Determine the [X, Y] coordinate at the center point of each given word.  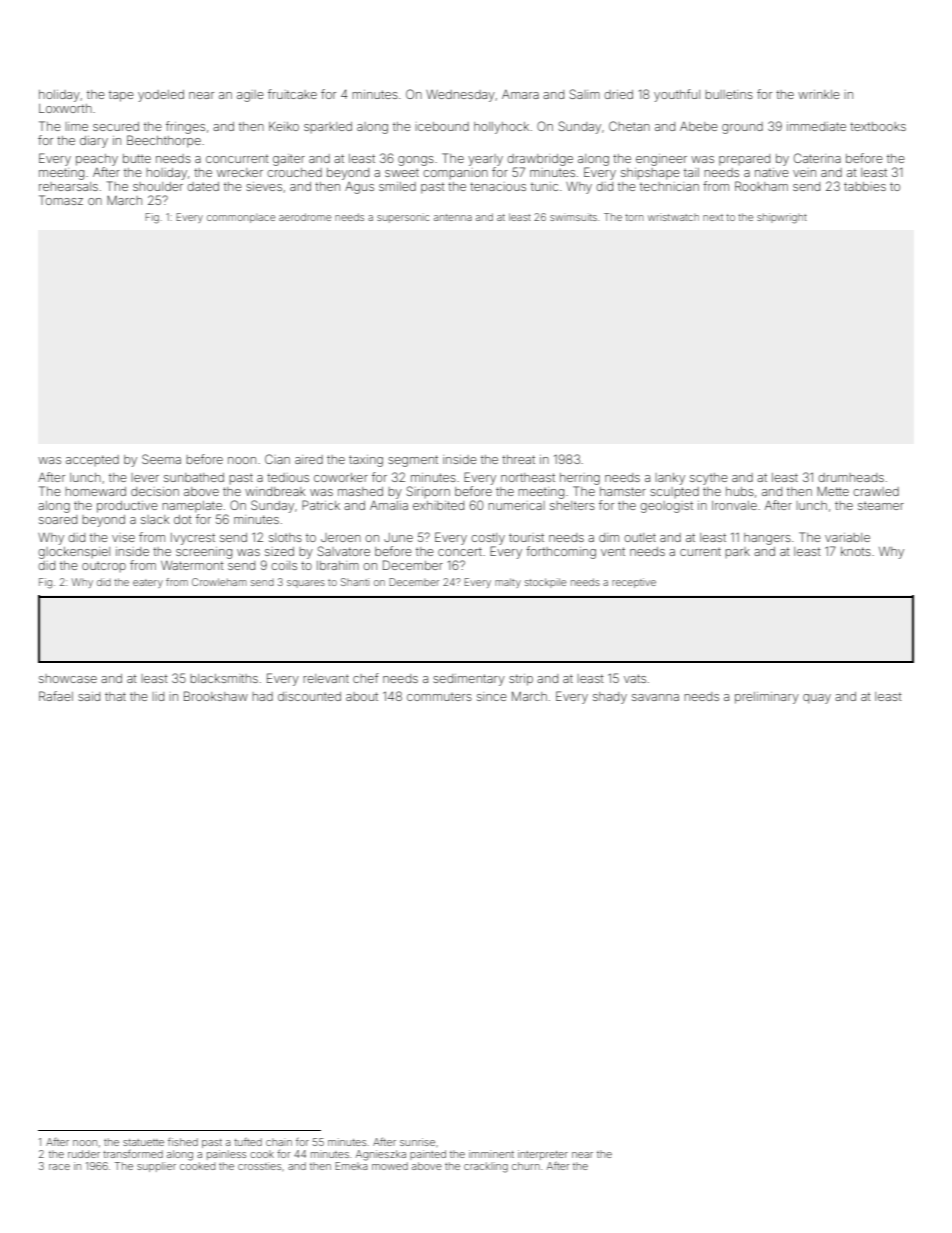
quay [817, 699]
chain [279, 1142]
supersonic [403, 218]
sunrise [417, 1142]
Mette [833, 491]
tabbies [865, 186]
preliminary [767, 698]
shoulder [158, 186]
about [362, 696]
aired [309, 459]
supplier [156, 1167]
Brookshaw [216, 696]
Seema [161, 459]
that [115, 696]
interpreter [543, 1155]
